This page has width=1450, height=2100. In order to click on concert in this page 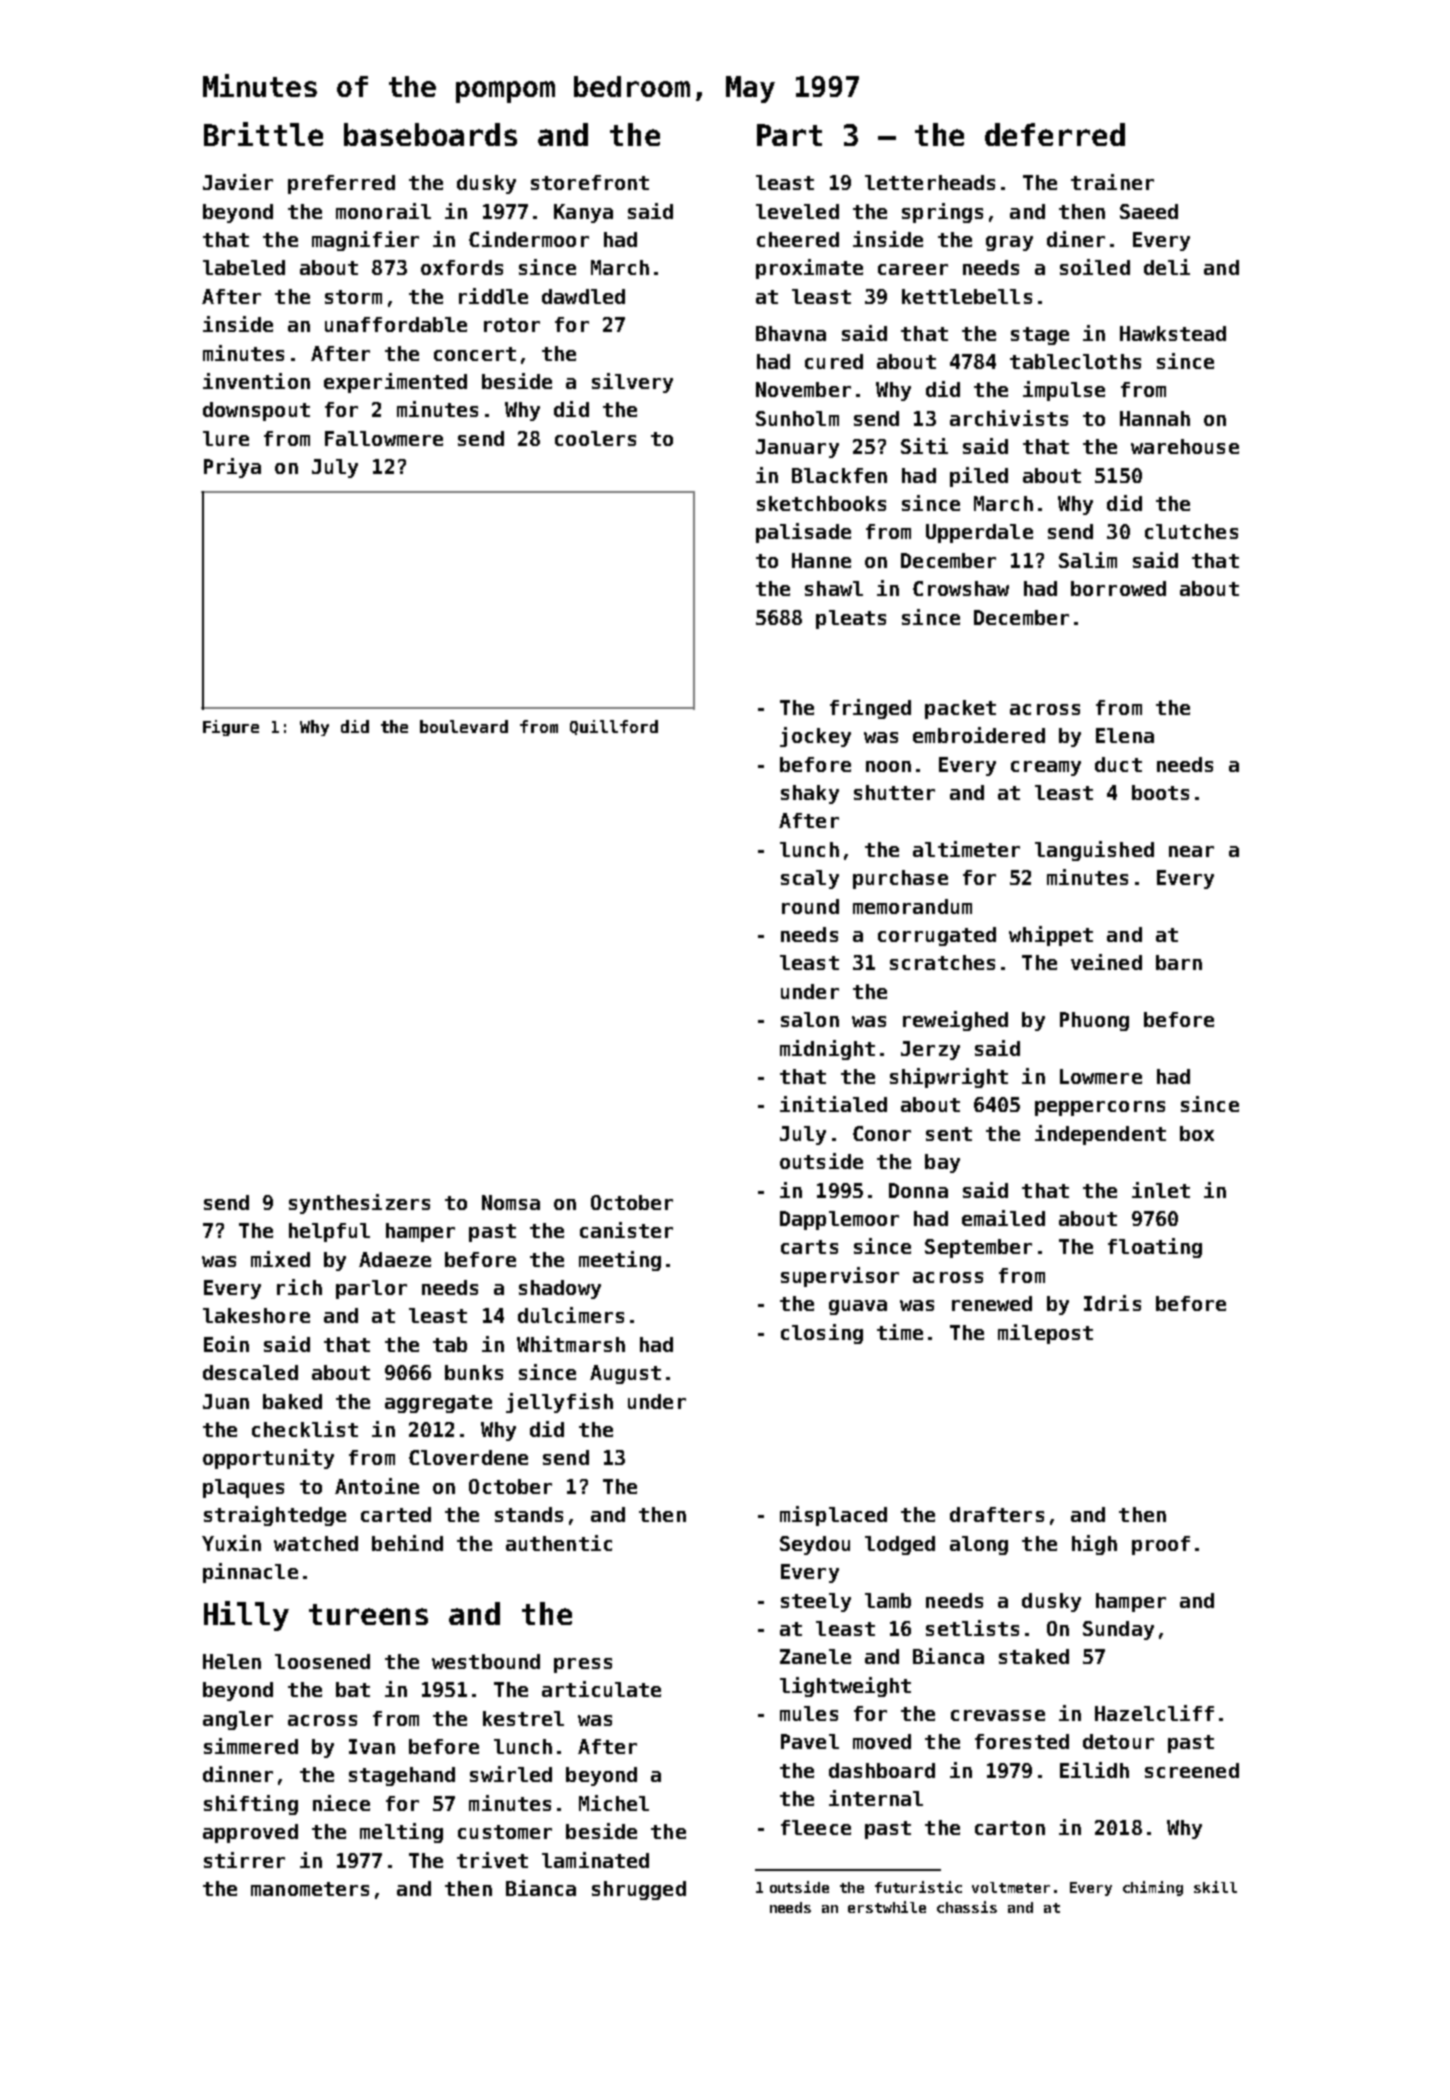, I will do `click(475, 354)`.
